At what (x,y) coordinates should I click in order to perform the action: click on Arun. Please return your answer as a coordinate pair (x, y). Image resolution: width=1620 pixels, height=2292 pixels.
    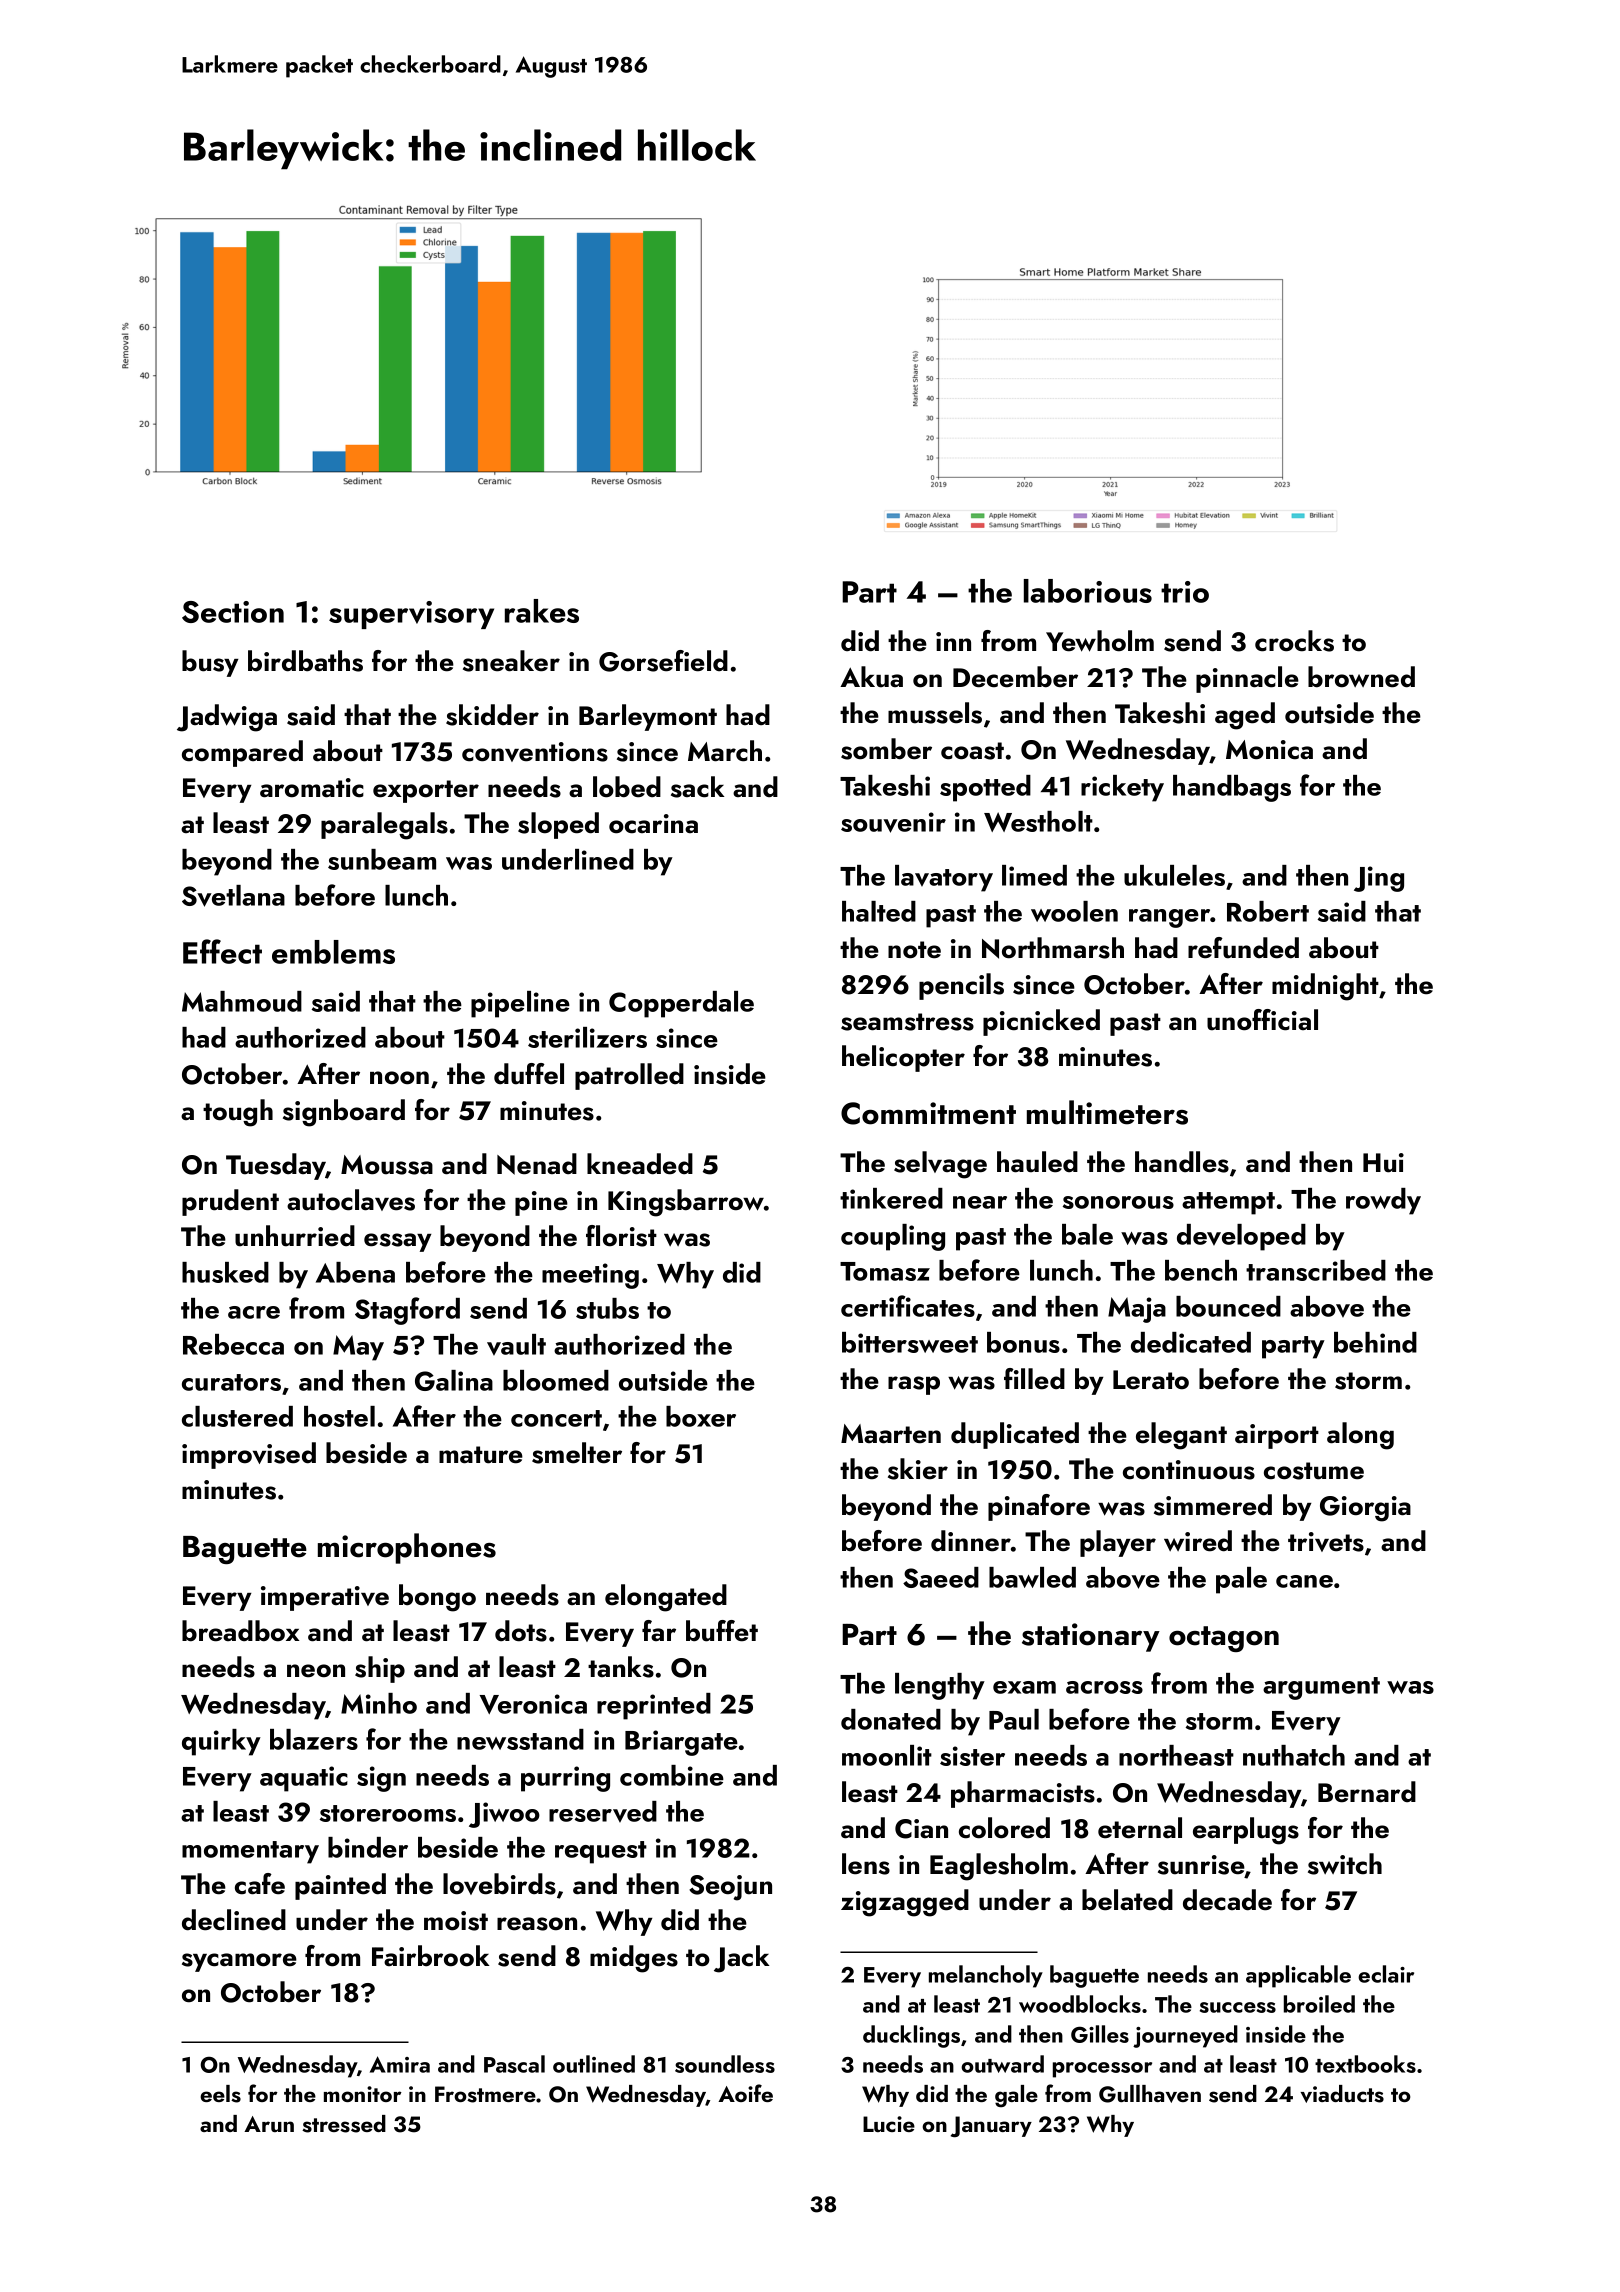
    Looking at the image, I should click on (269, 2124).
